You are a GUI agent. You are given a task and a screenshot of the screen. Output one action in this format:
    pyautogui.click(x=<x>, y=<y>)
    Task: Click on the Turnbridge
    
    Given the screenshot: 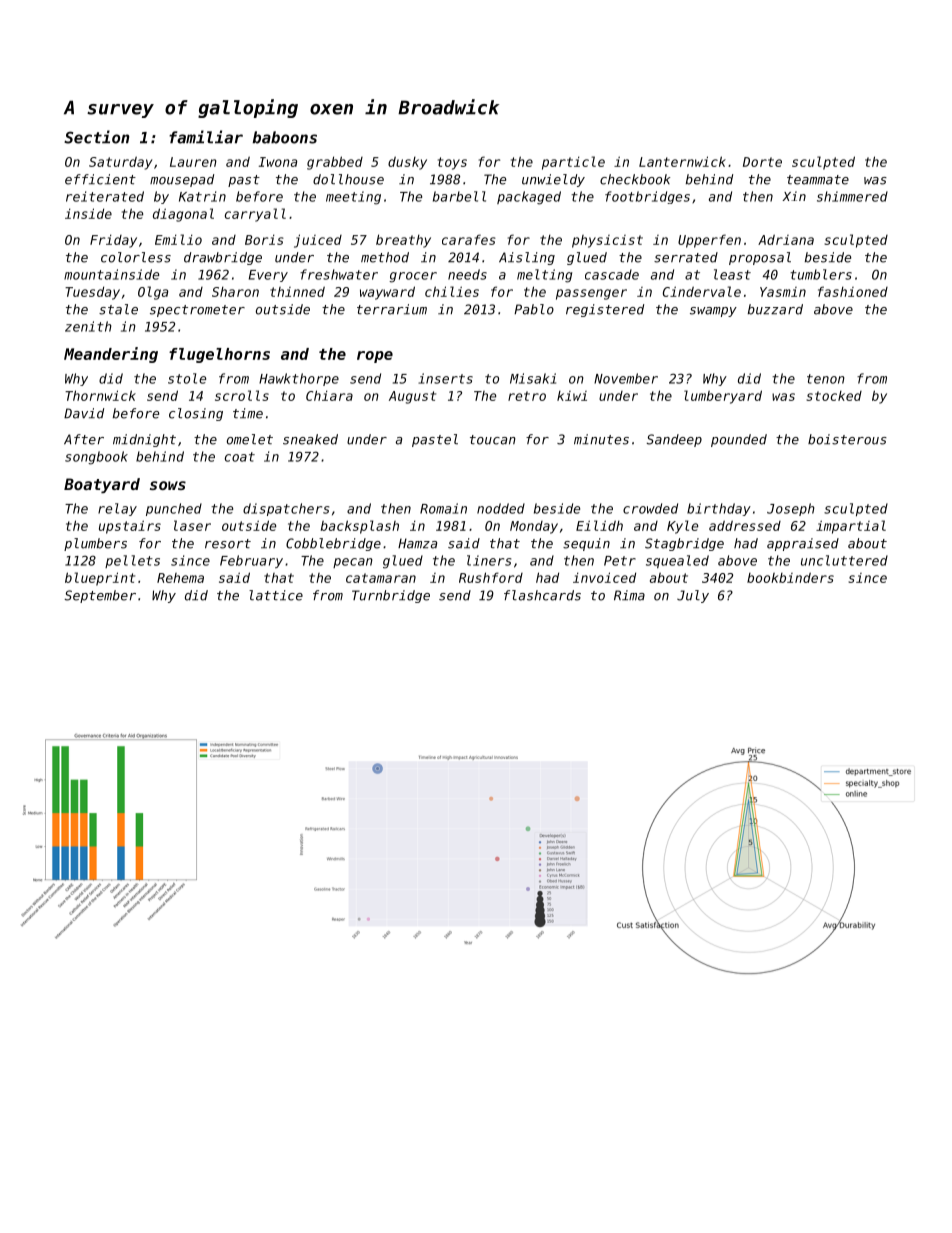 What is the action you would take?
    pyautogui.click(x=391, y=596)
